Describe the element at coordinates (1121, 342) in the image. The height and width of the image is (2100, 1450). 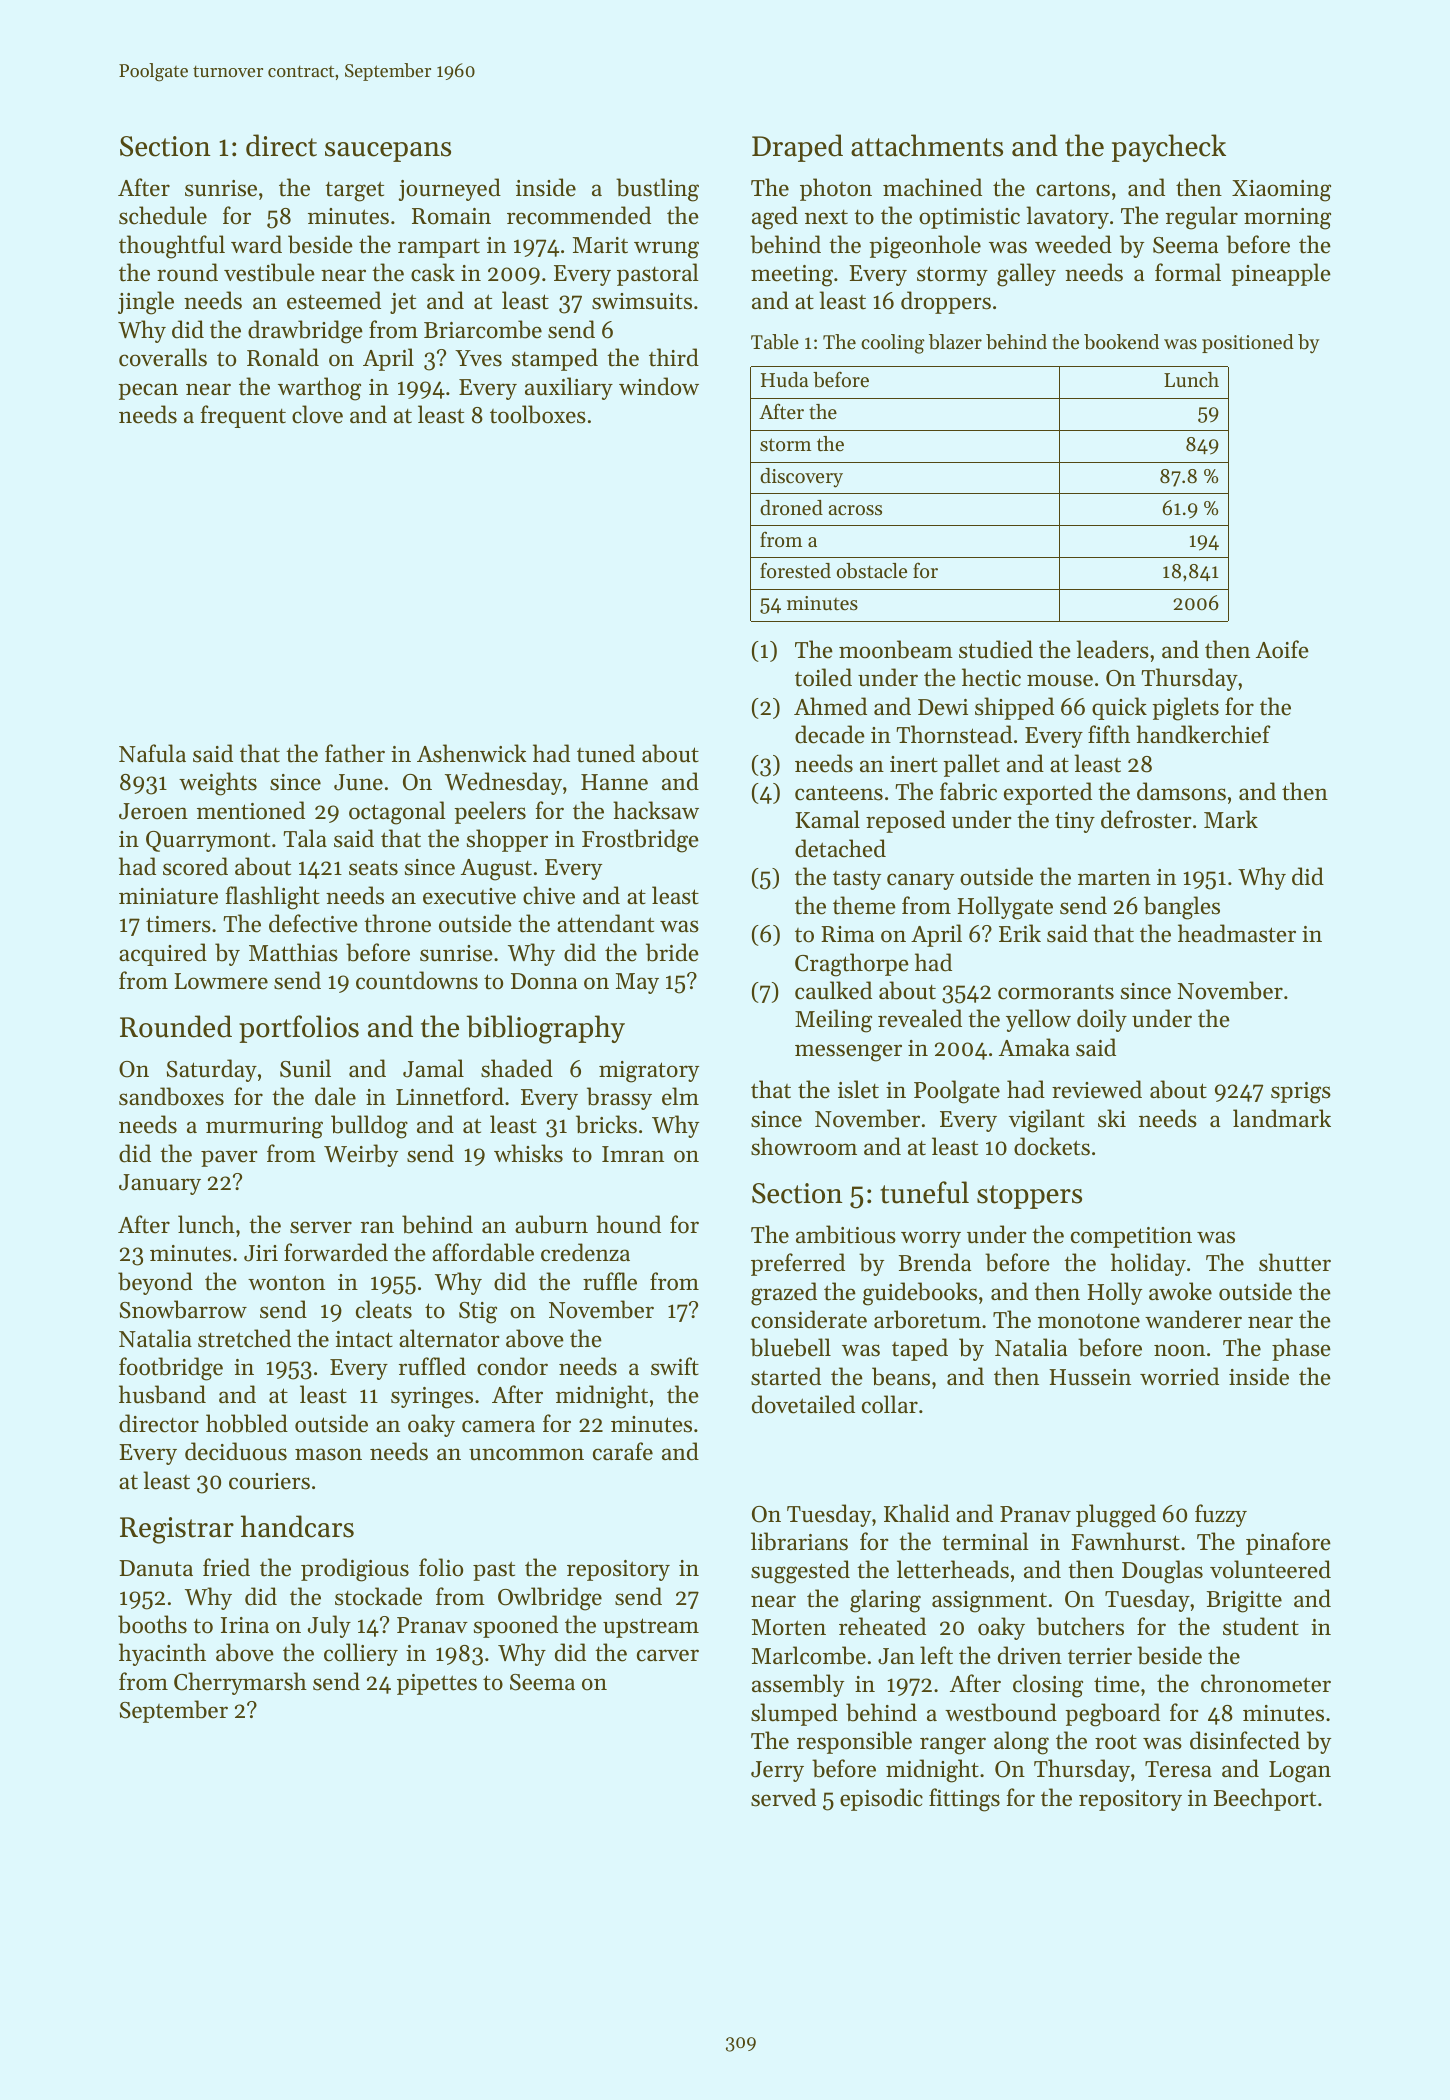
I see `bookend` at that location.
